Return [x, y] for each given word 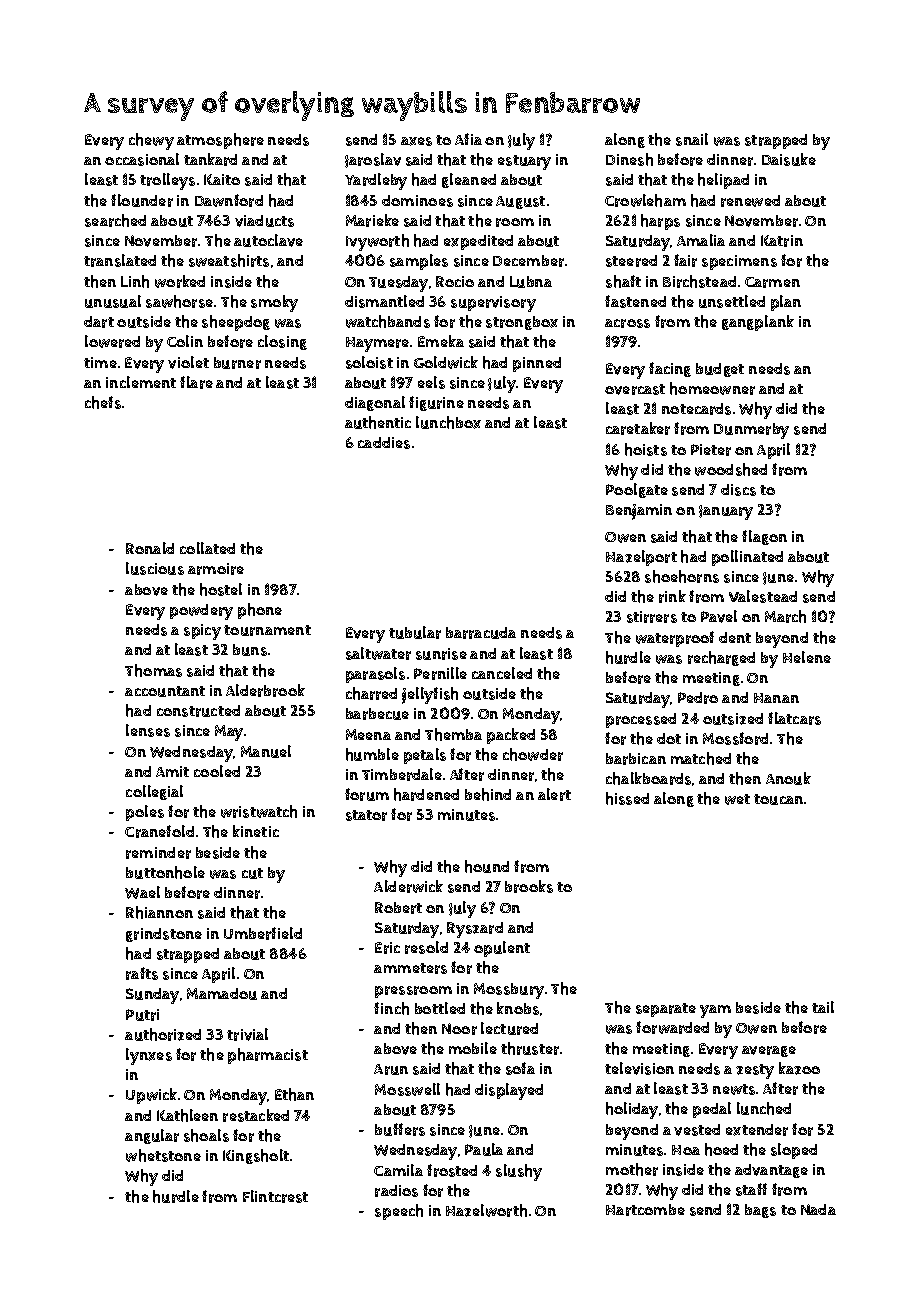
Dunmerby [751, 431]
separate [666, 1010]
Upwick [151, 1096]
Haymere [377, 344]
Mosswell [407, 1089]
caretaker [638, 428]
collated [207, 548]
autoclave [268, 240]
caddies [384, 443]
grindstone [164, 935]
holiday [632, 1110]
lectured [509, 1028]
